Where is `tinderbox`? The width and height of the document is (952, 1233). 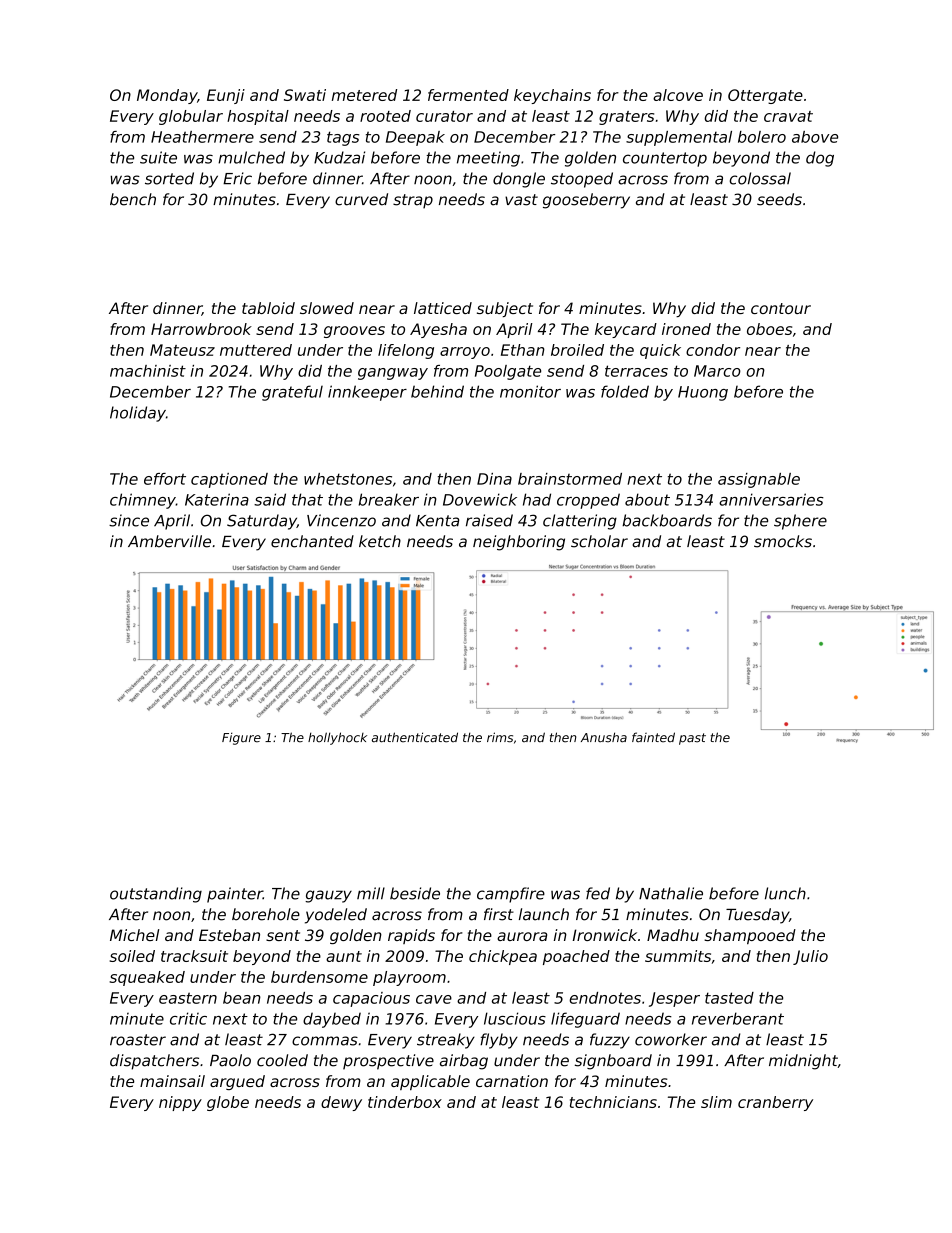 tinderbox is located at coordinates (405, 1102).
